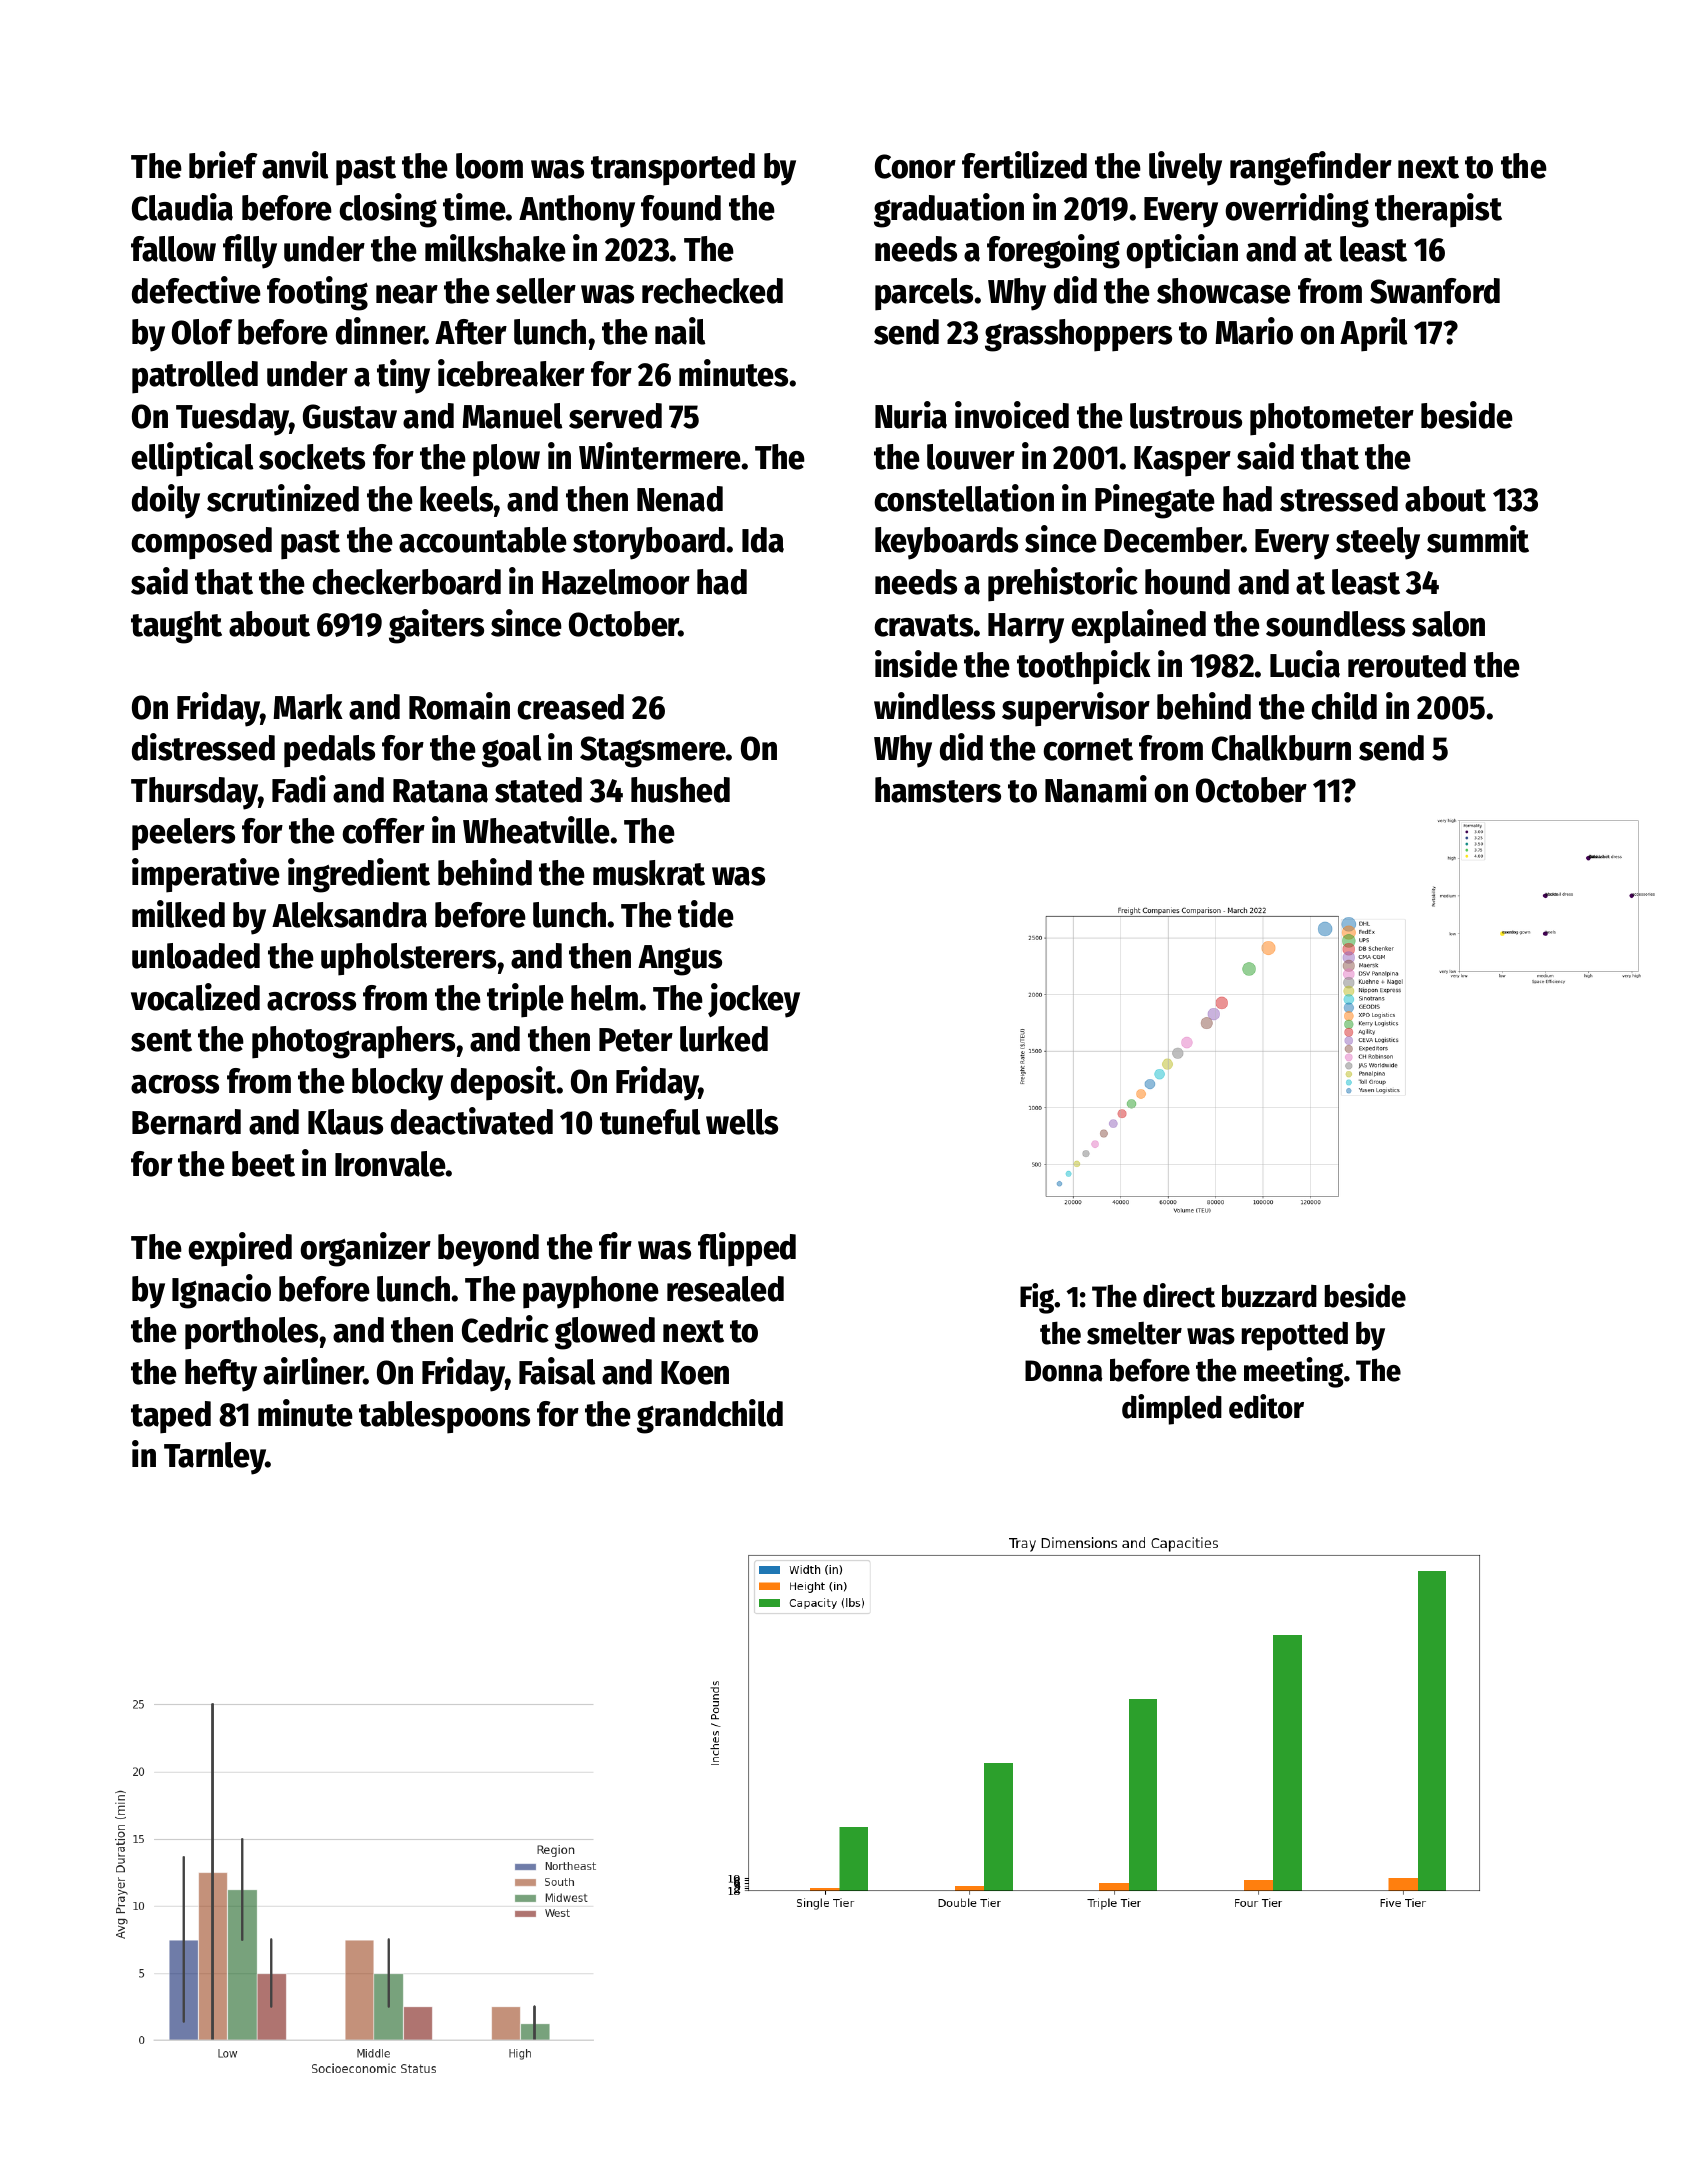 The width and height of the screenshot is (1683, 2178). I want to click on creased, so click(570, 707).
